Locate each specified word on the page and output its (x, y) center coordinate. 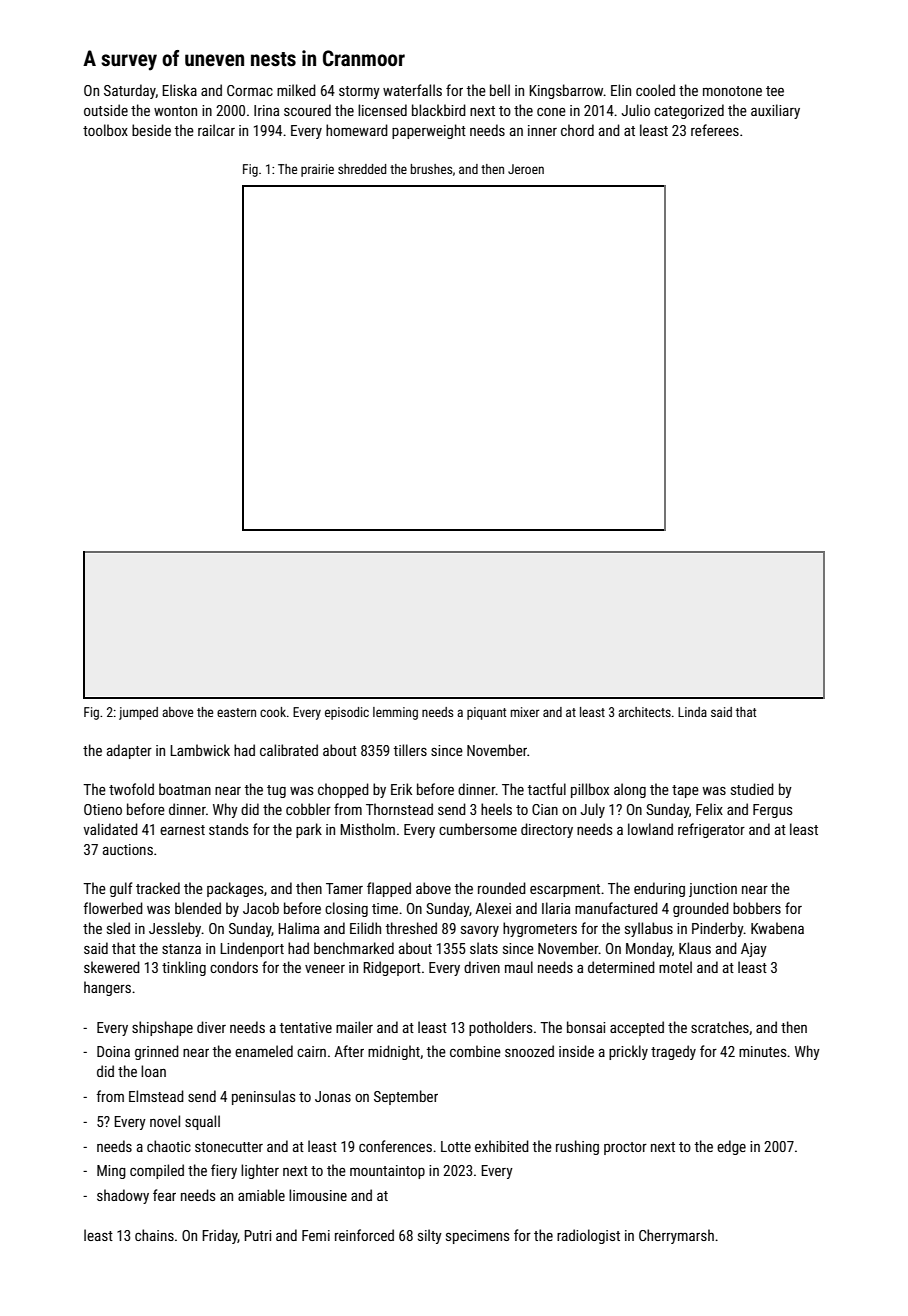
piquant (486, 713)
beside (151, 130)
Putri (257, 1235)
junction (713, 890)
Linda (692, 712)
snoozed (529, 1051)
